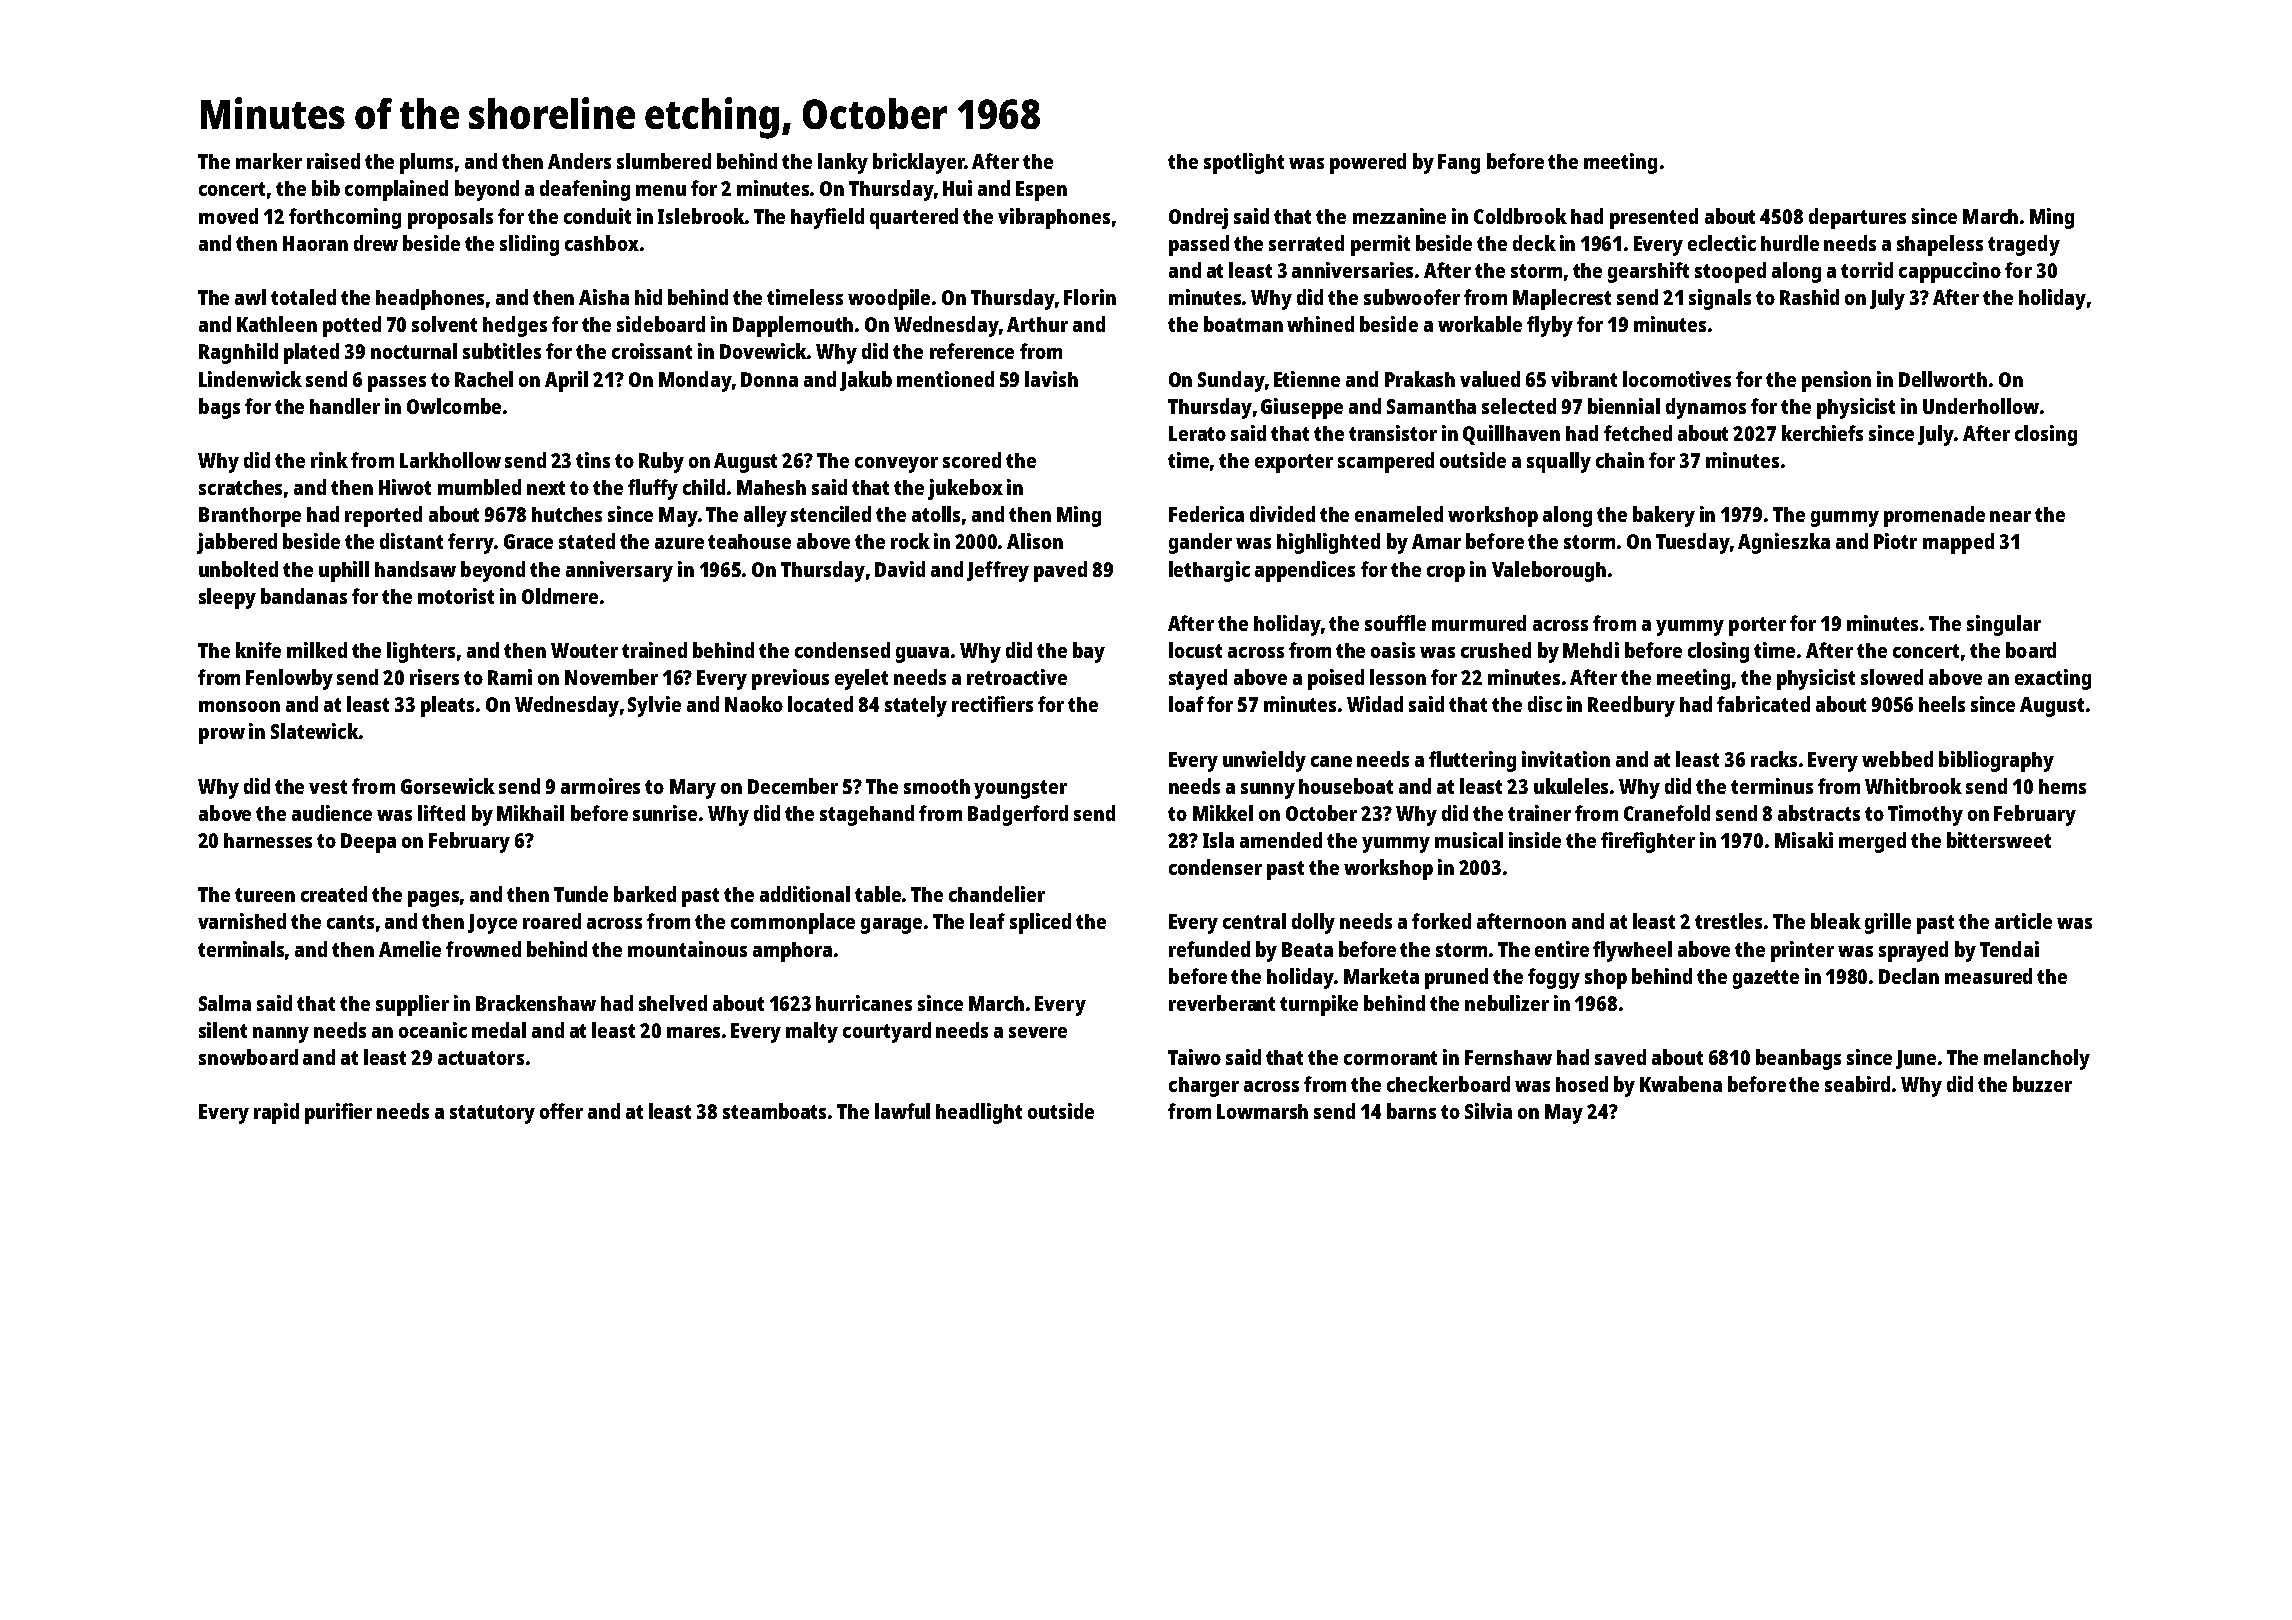  Describe the element at coordinates (276, 1113) in the image. I see `rapid` at that location.
